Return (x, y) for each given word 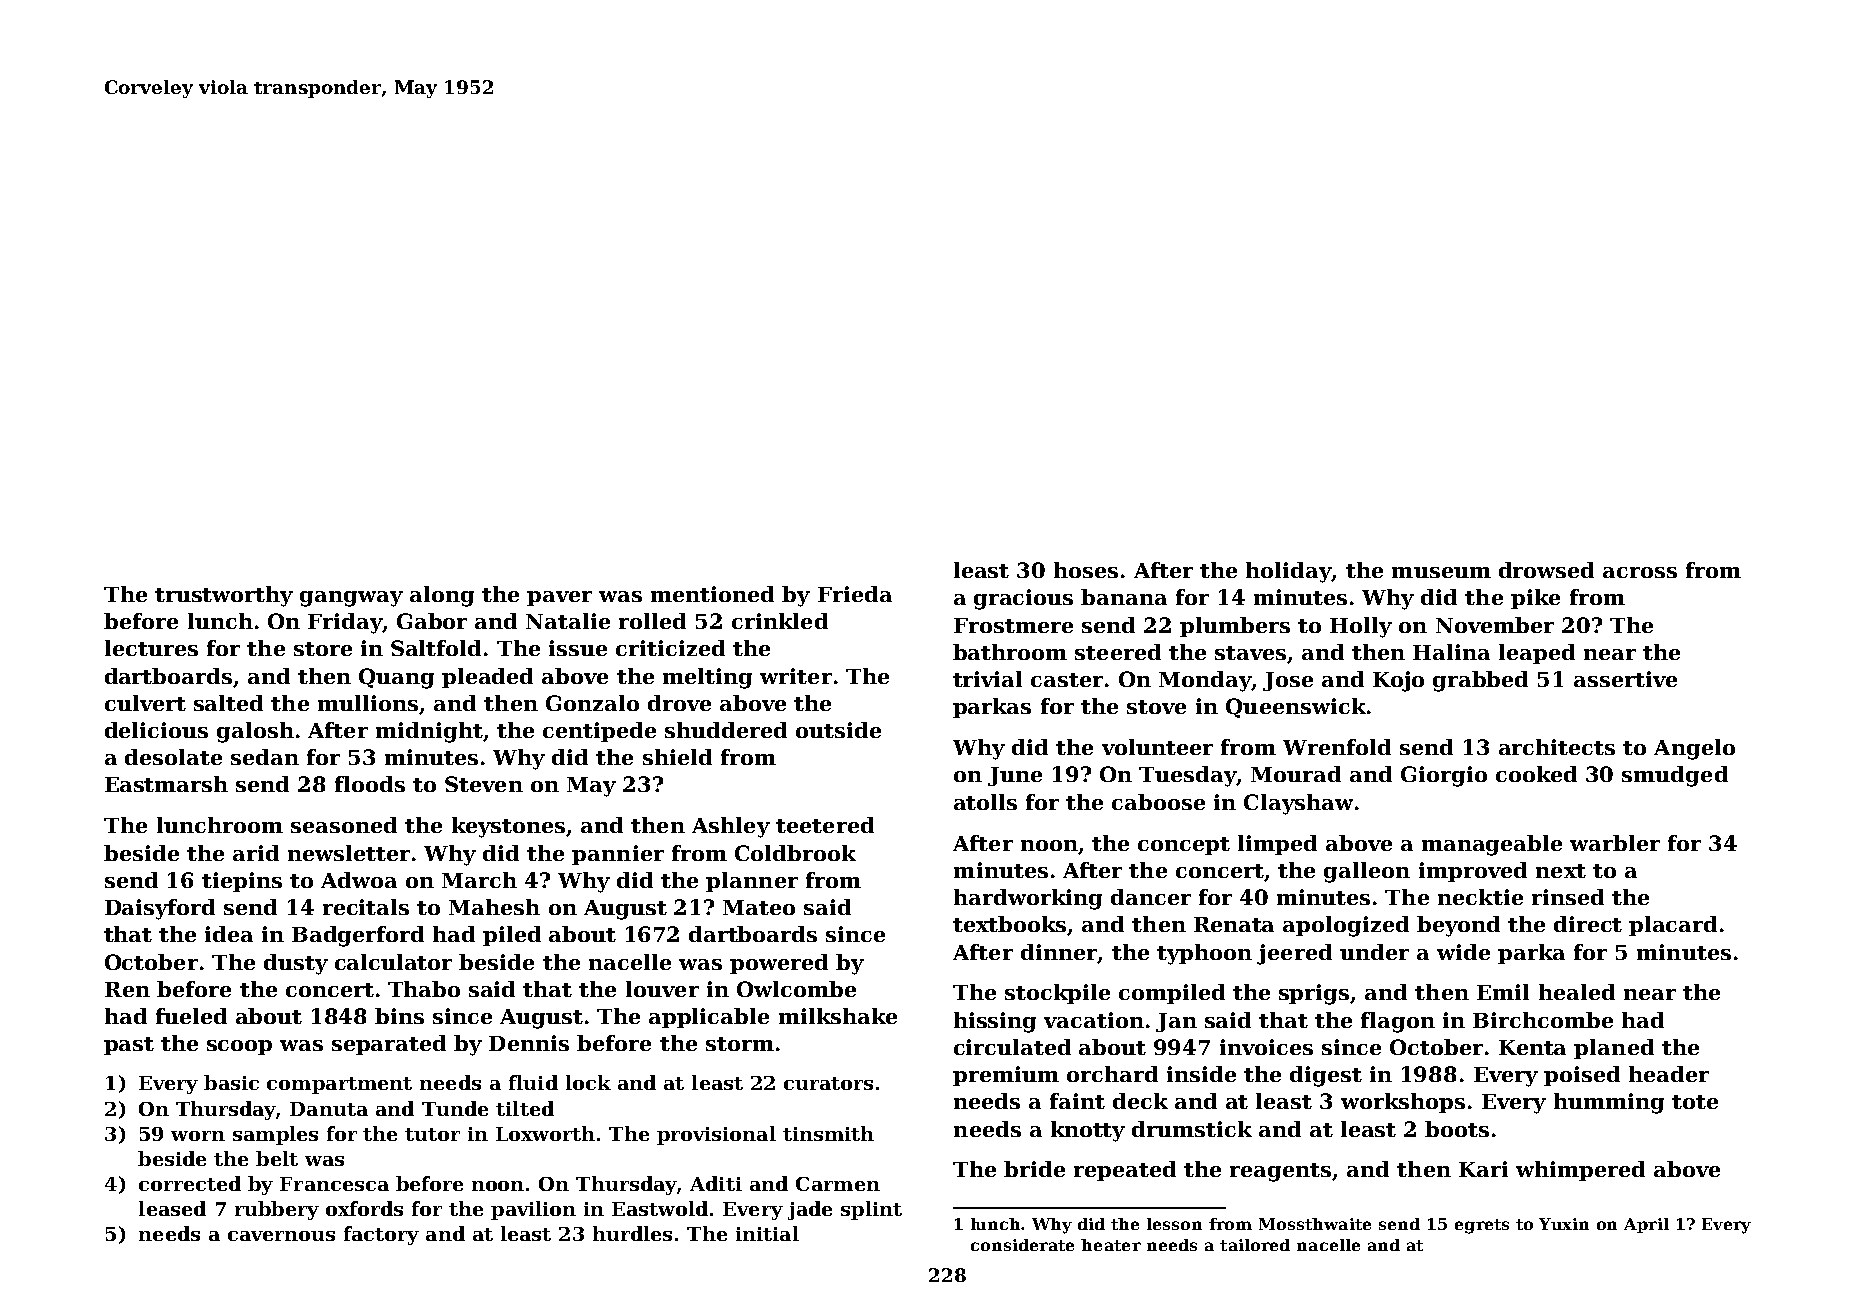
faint (1077, 1101)
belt (277, 1158)
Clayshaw (1298, 804)
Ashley (731, 827)
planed (1614, 1049)
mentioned (712, 594)
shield (677, 757)
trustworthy (224, 596)
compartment (339, 1085)
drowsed (1546, 570)
